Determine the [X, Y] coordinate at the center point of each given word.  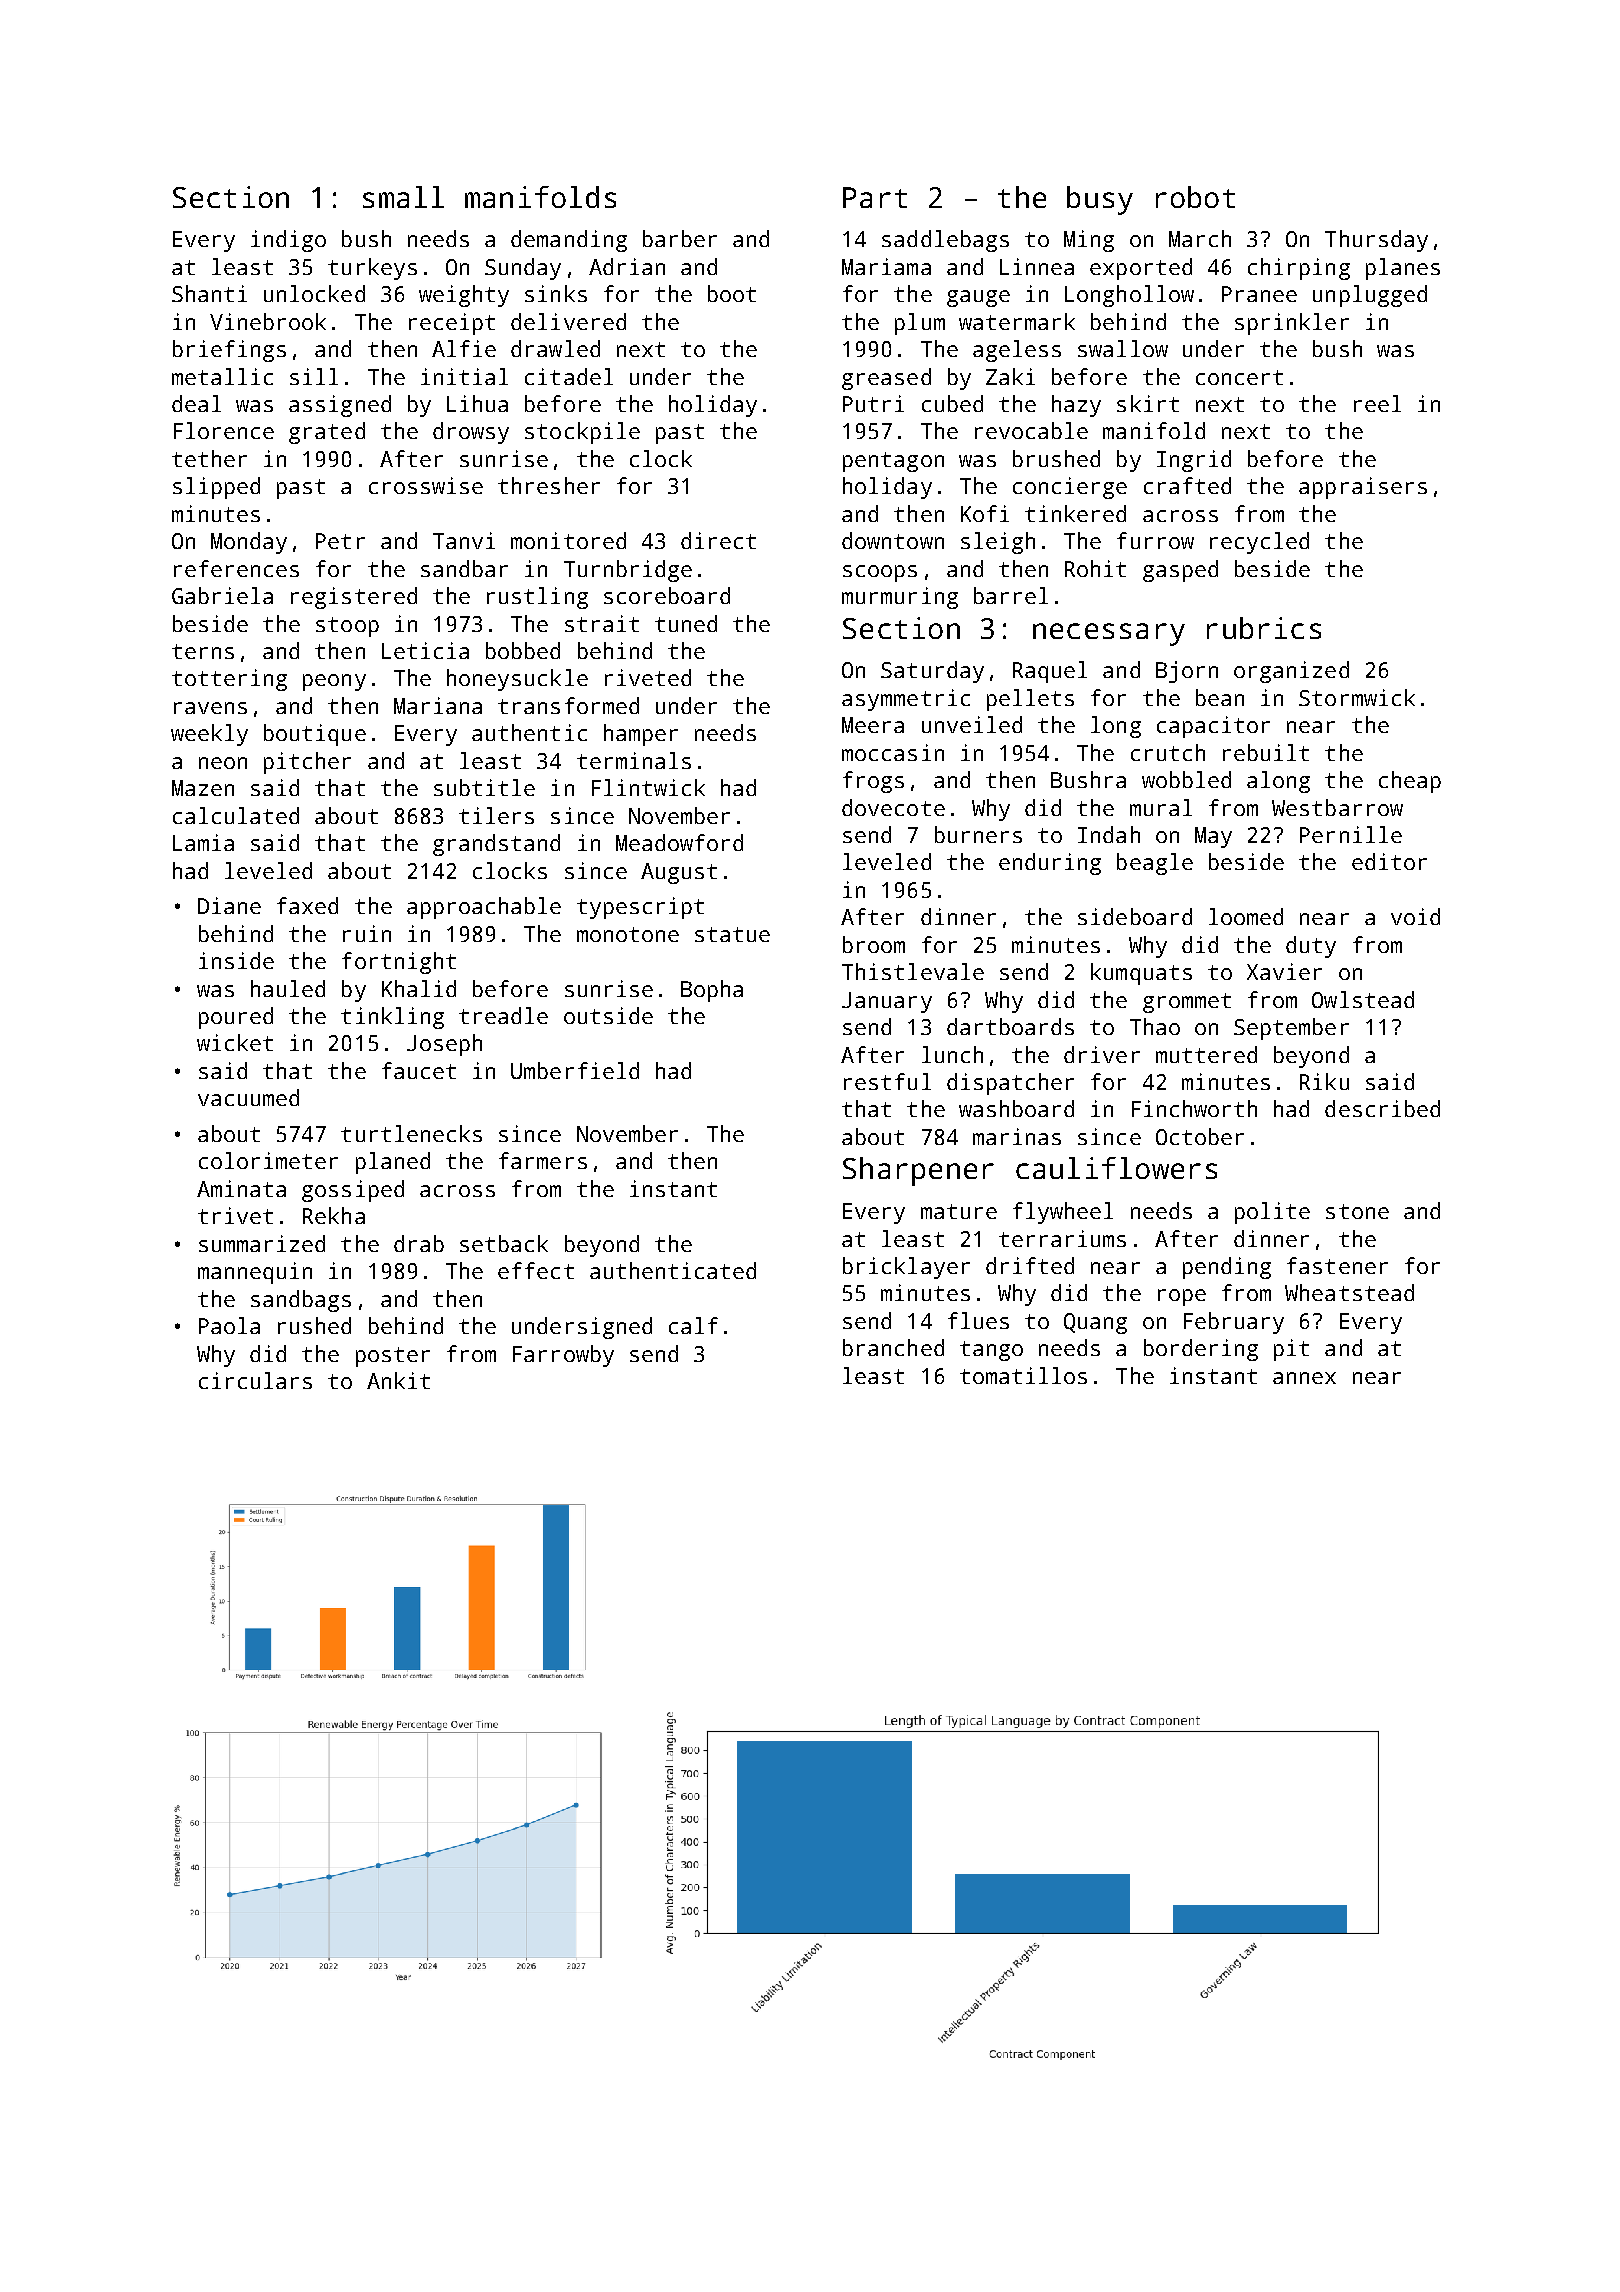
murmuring [900, 598]
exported [1141, 269]
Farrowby [563, 1356]
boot [732, 293]
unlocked [314, 293]
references [236, 568]
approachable [484, 908]
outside [608, 1015]
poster [393, 1357]
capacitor [1213, 727]
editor [1389, 861]
